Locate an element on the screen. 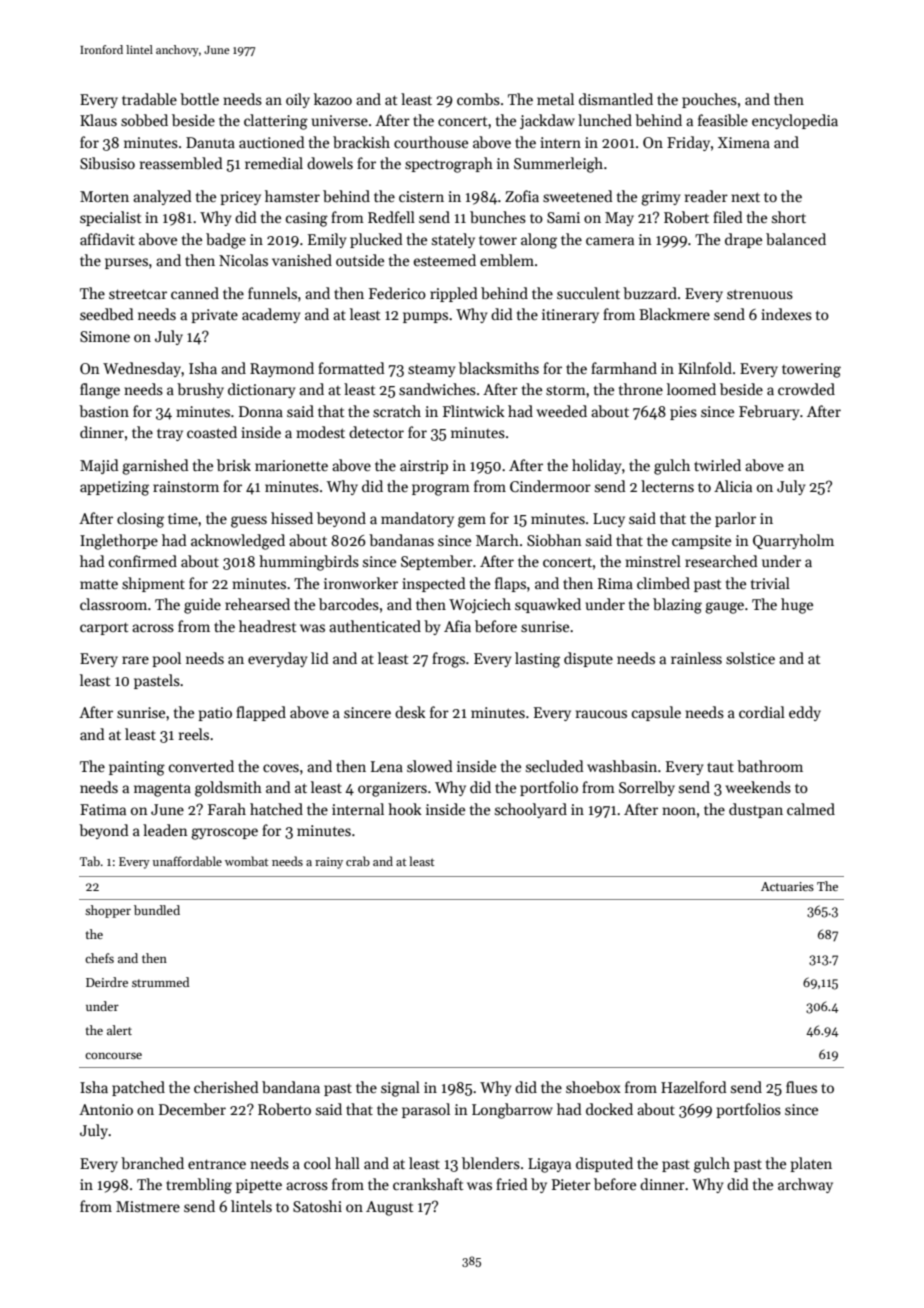 This screenshot has width=924, height=1308. patio is located at coordinates (215, 714).
